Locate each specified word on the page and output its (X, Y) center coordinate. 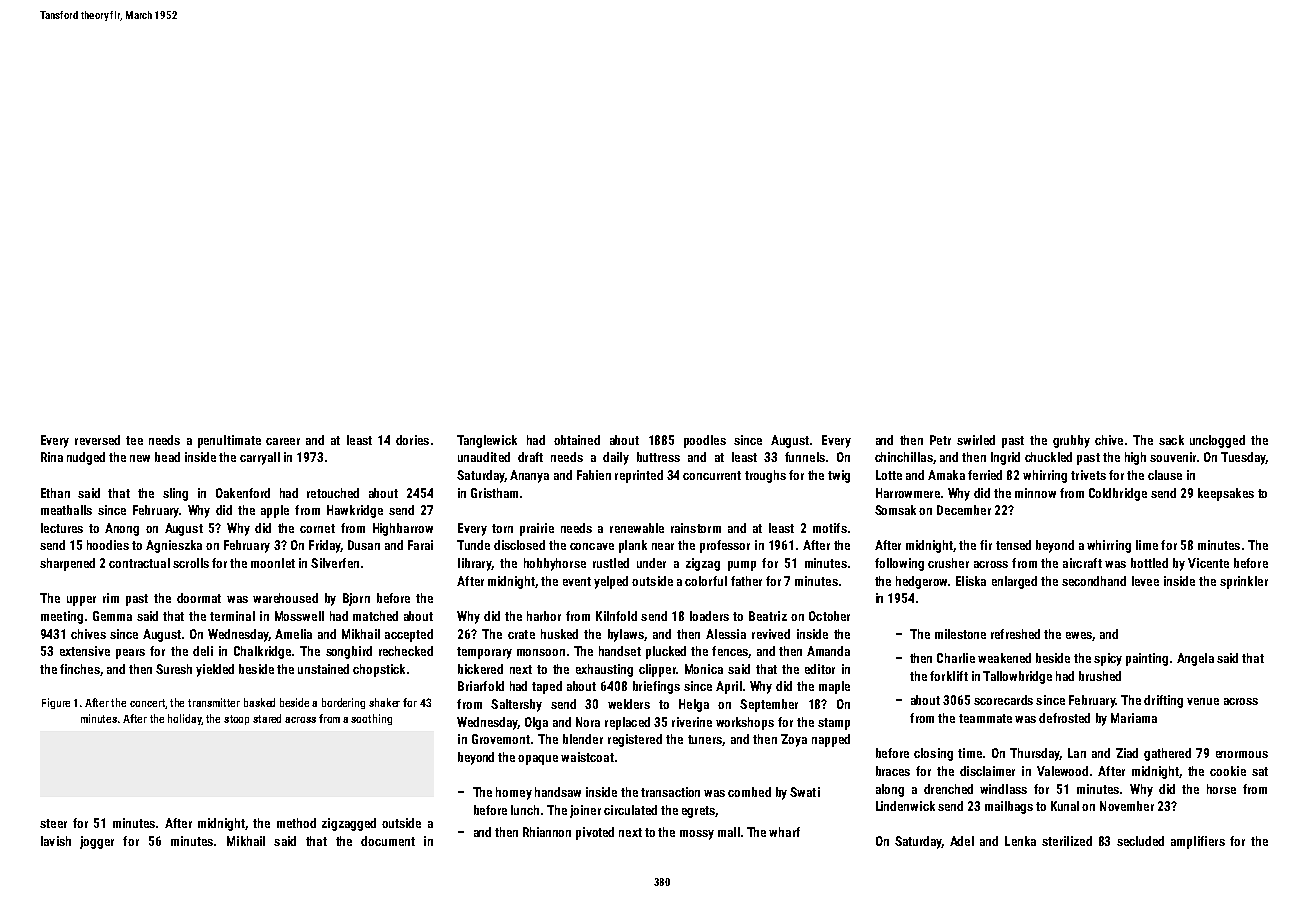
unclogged (1217, 441)
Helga (694, 705)
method (296, 823)
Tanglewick (487, 441)
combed (749, 792)
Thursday (1035, 754)
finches (80, 669)
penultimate (229, 441)
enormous (1242, 754)
